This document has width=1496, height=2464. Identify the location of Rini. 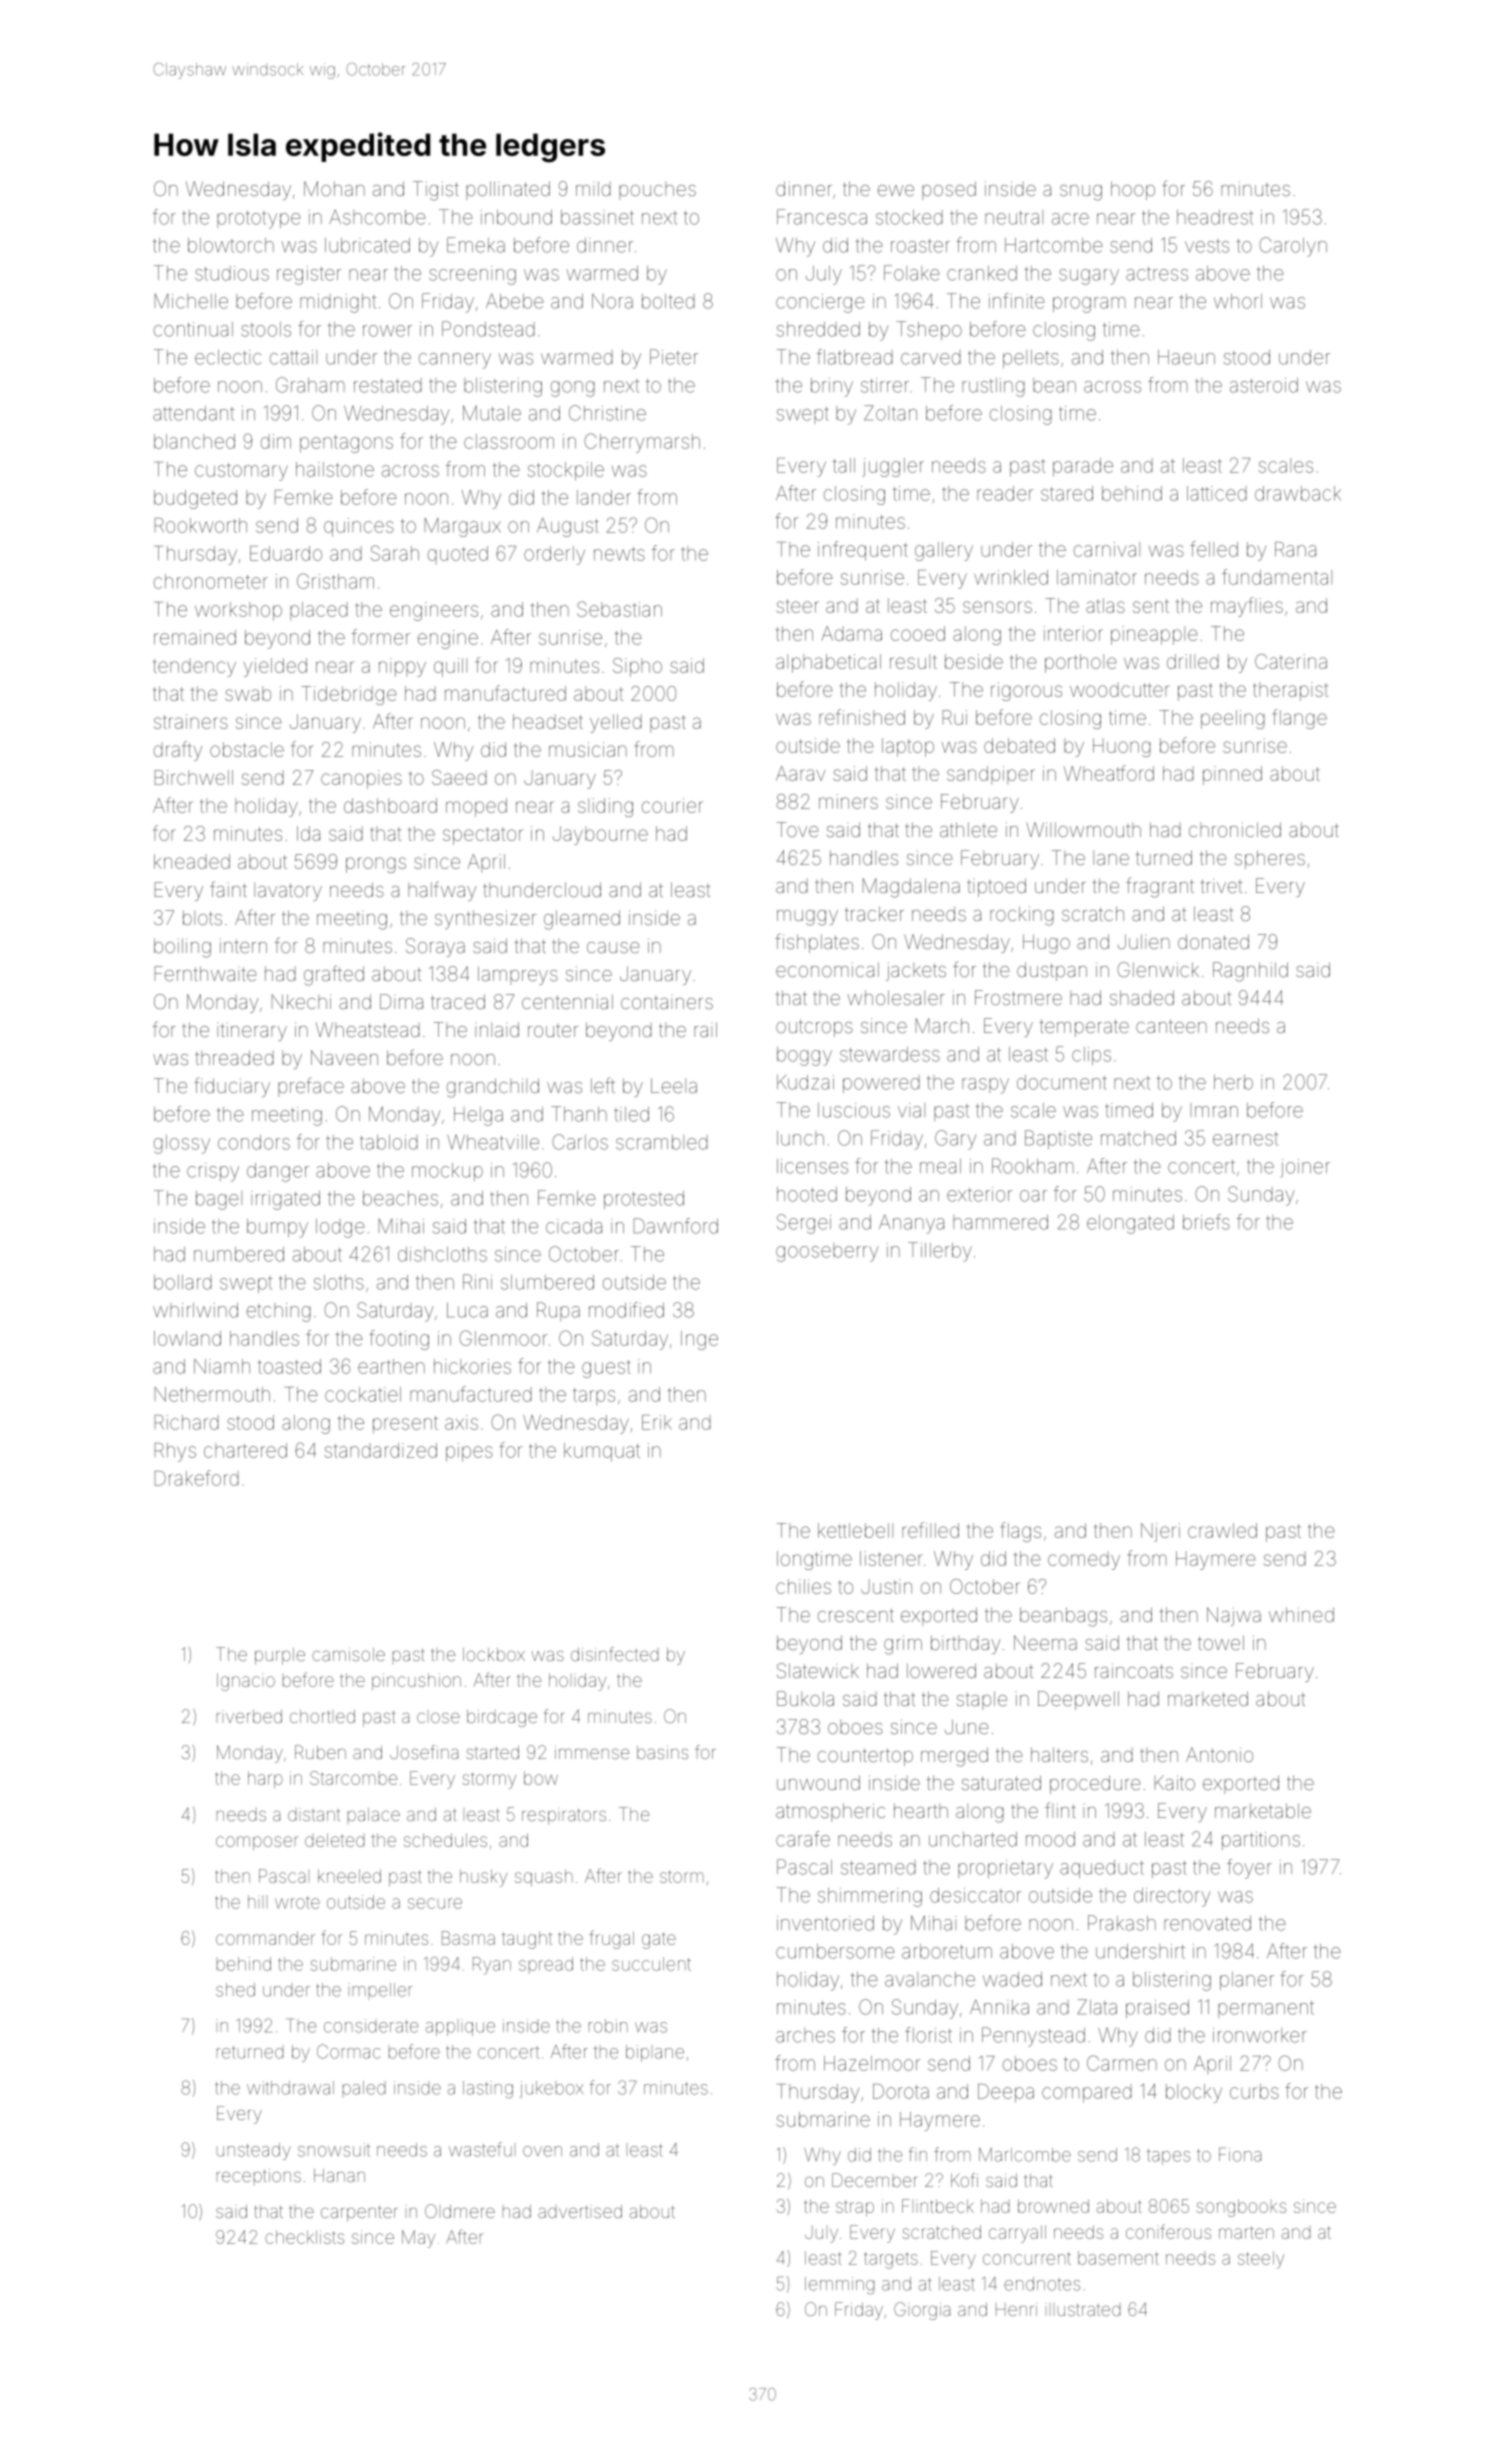
(477, 1281).
